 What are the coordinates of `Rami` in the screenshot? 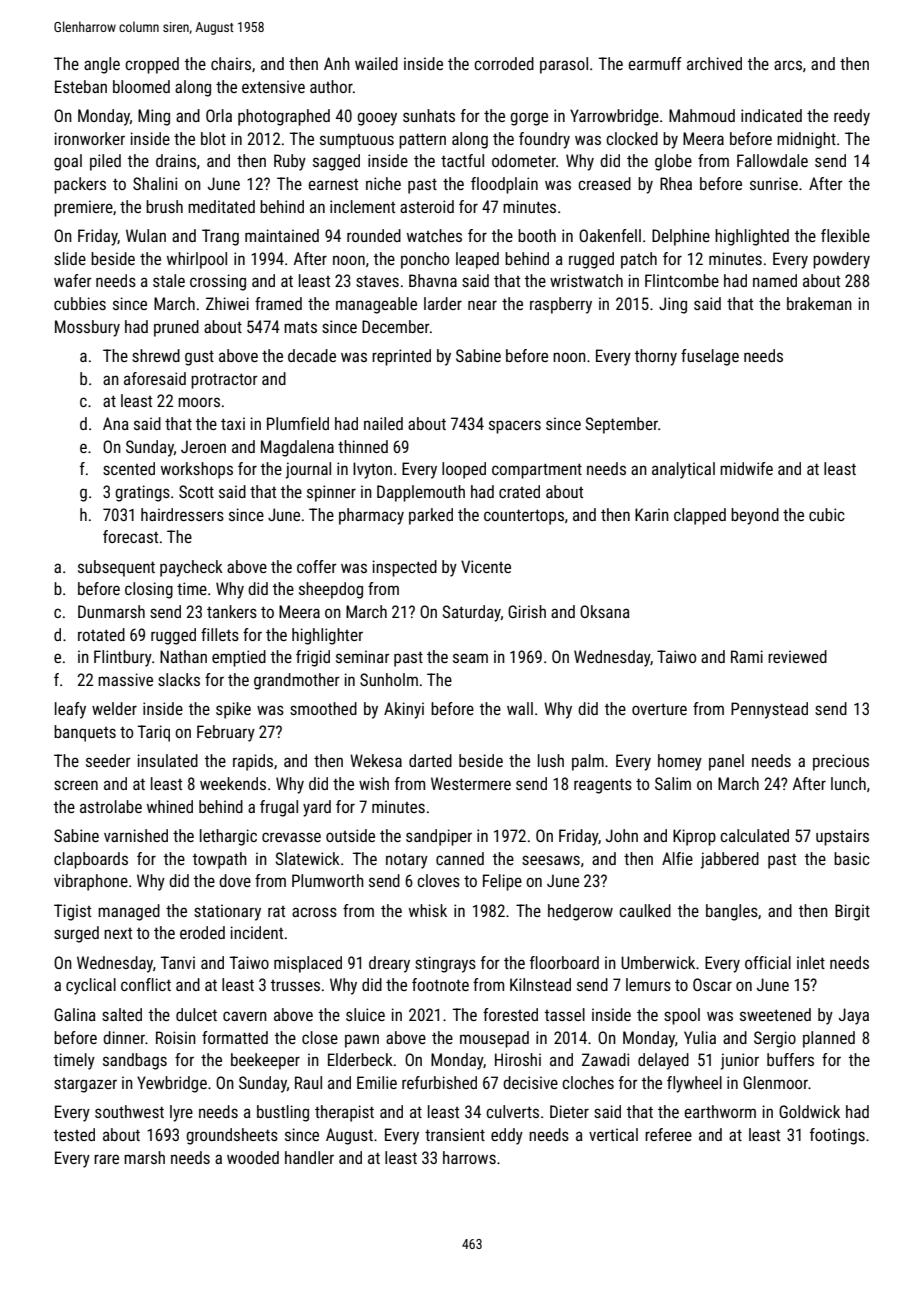 It's located at (747, 656).
